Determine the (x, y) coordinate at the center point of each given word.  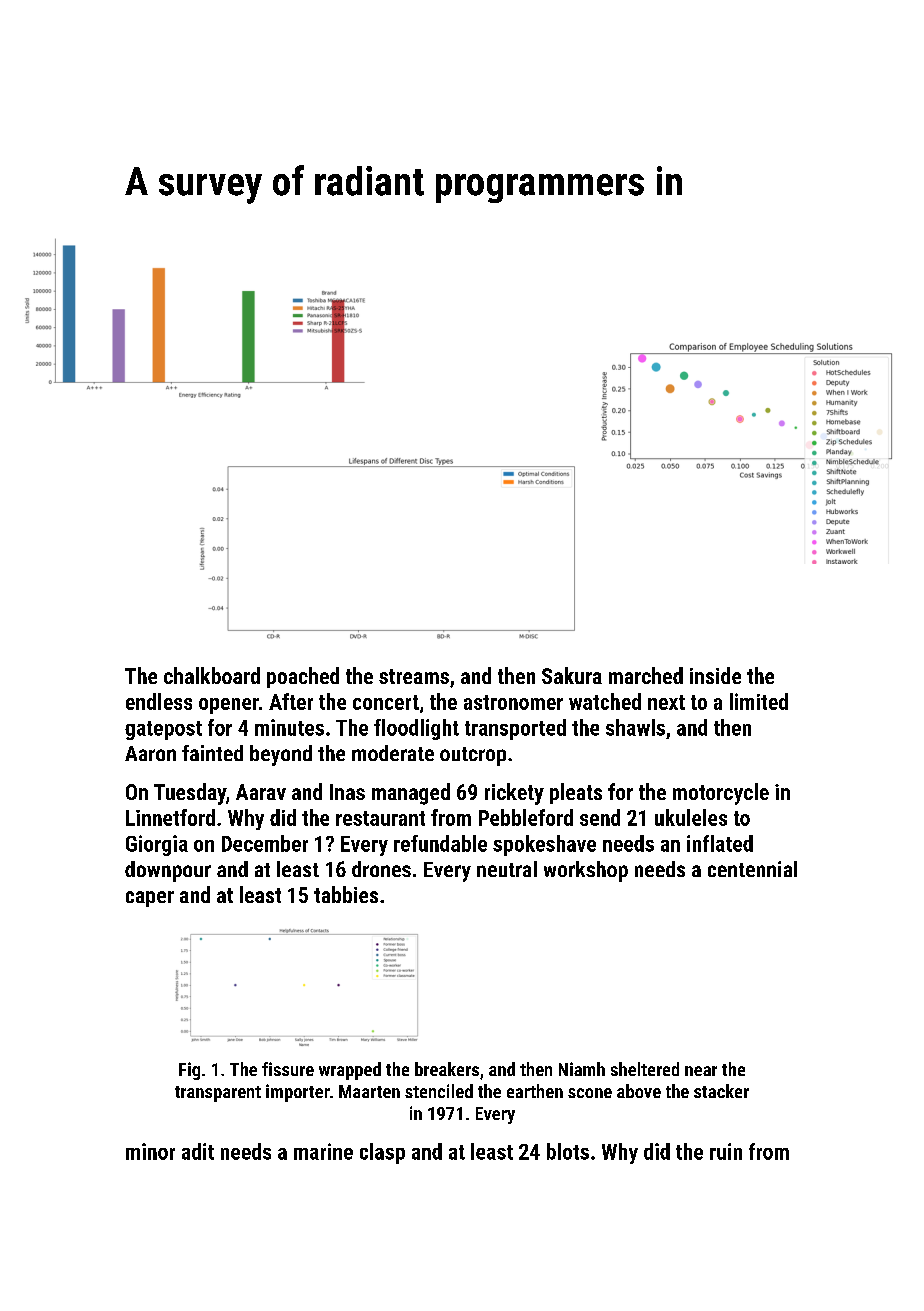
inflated (720, 843)
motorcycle (721, 794)
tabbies (346, 894)
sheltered (645, 1069)
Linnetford (170, 817)
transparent (218, 1094)
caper (150, 899)
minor (150, 1151)
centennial (752, 869)
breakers (447, 1069)
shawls (635, 727)
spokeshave (544, 845)
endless (159, 701)
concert (386, 702)
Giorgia (157, 845)
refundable (440, 843)
